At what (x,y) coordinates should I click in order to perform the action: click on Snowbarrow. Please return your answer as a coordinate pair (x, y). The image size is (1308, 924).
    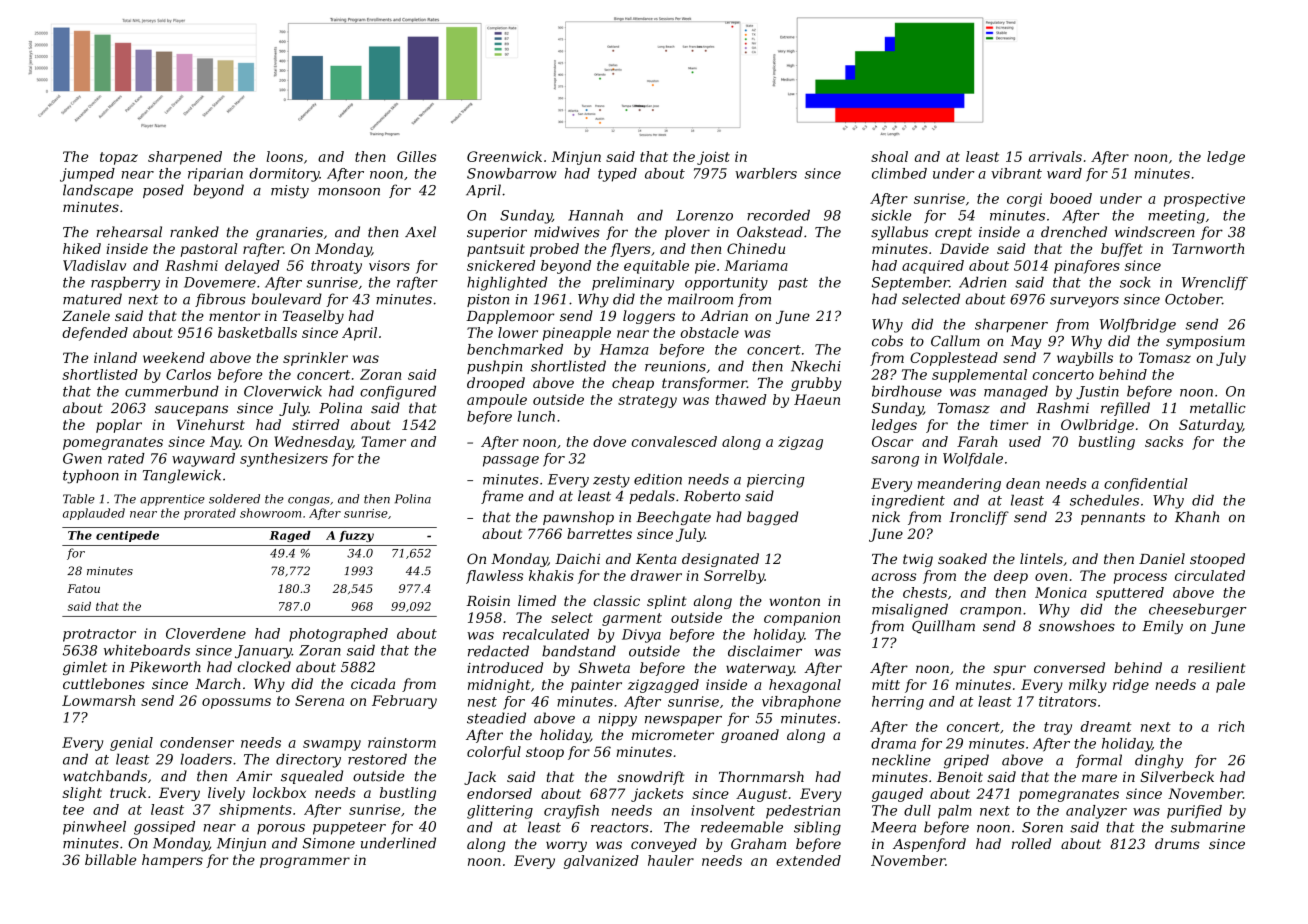
    Looking at the image, I should click on (512, 173).
